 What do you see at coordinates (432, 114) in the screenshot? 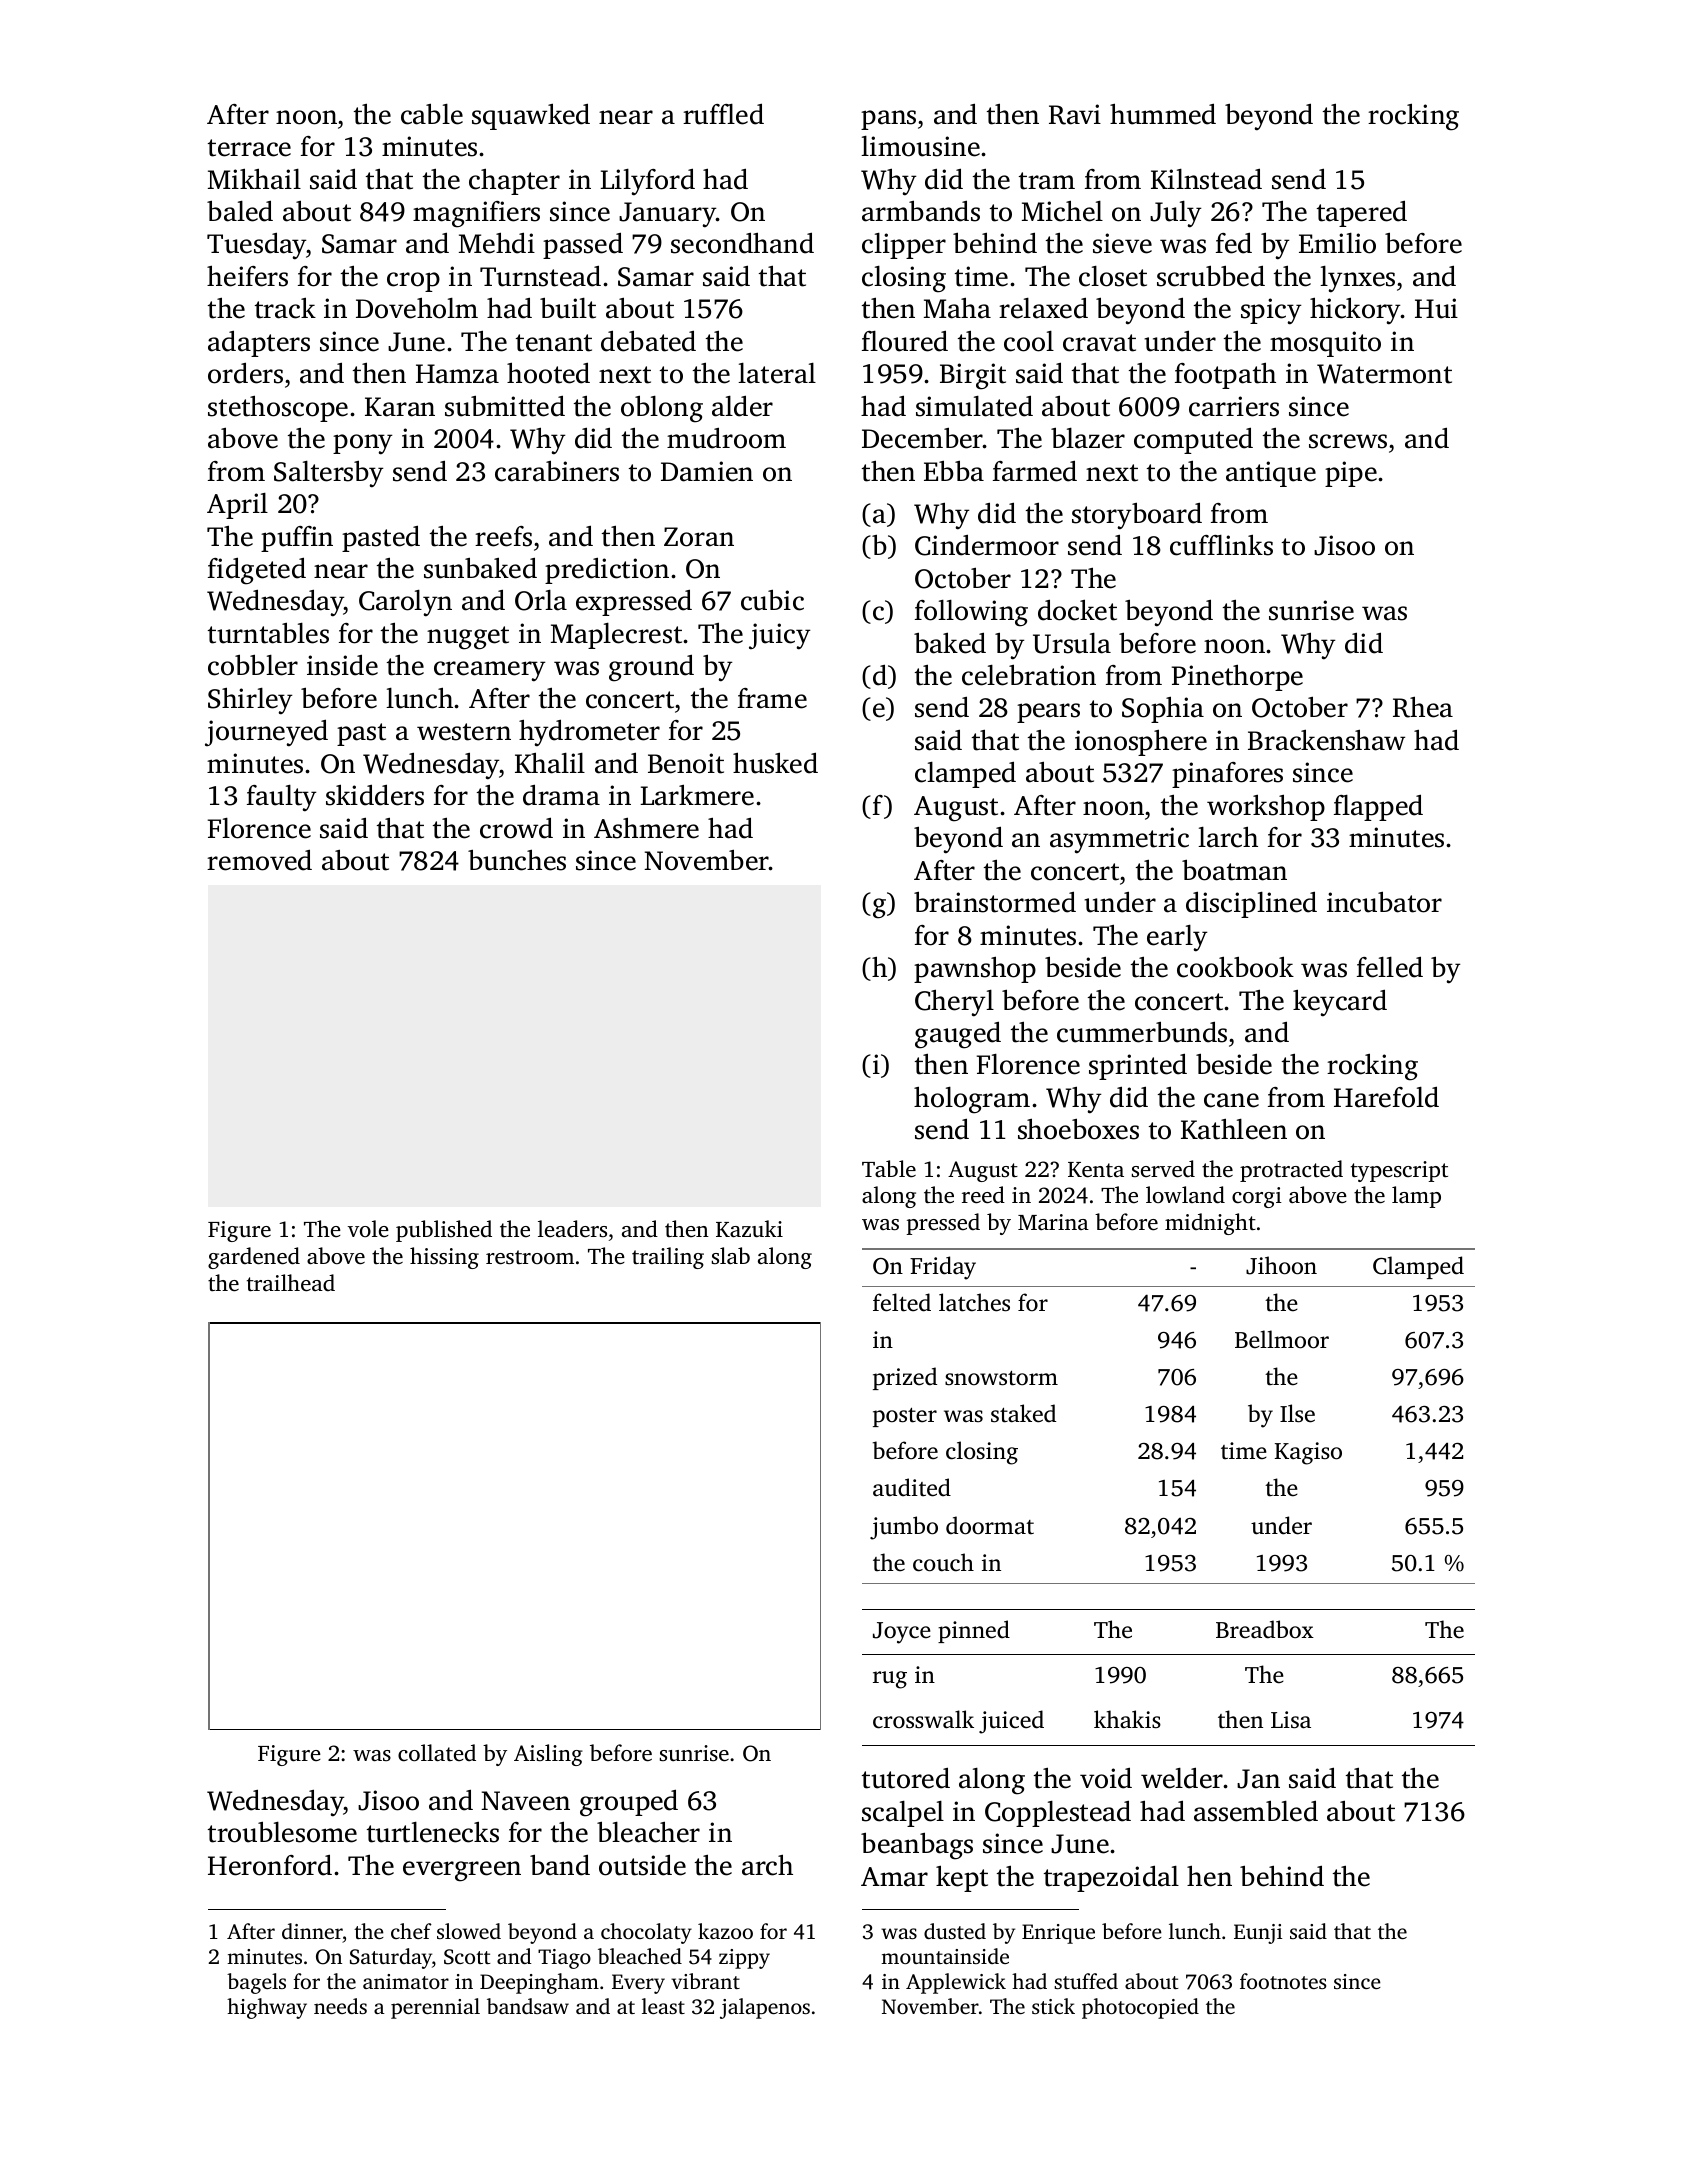
I see `cable` at bounding box center [432, 114].
